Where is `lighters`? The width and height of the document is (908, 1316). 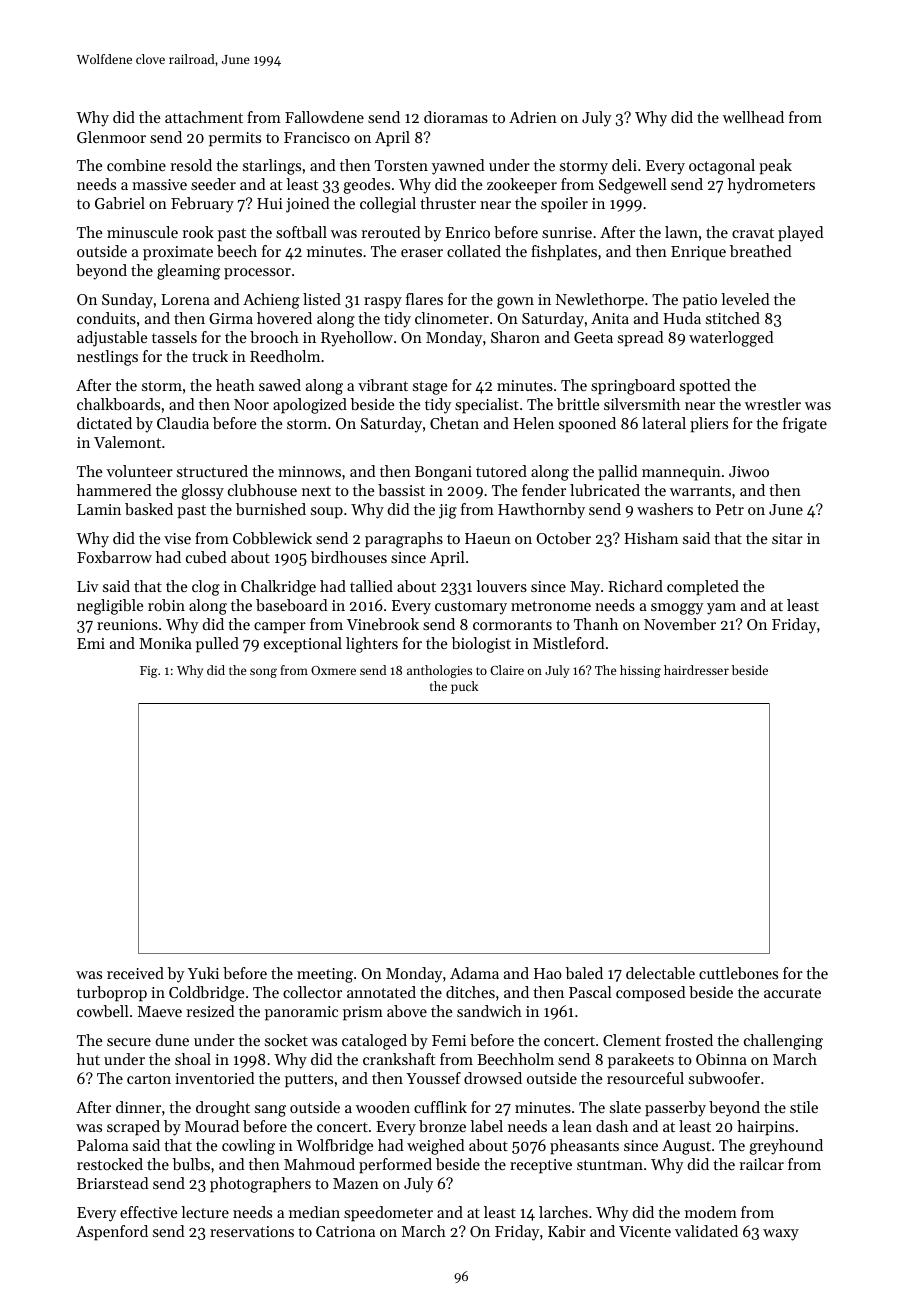
lighters is located at coordinates (372, 645).
